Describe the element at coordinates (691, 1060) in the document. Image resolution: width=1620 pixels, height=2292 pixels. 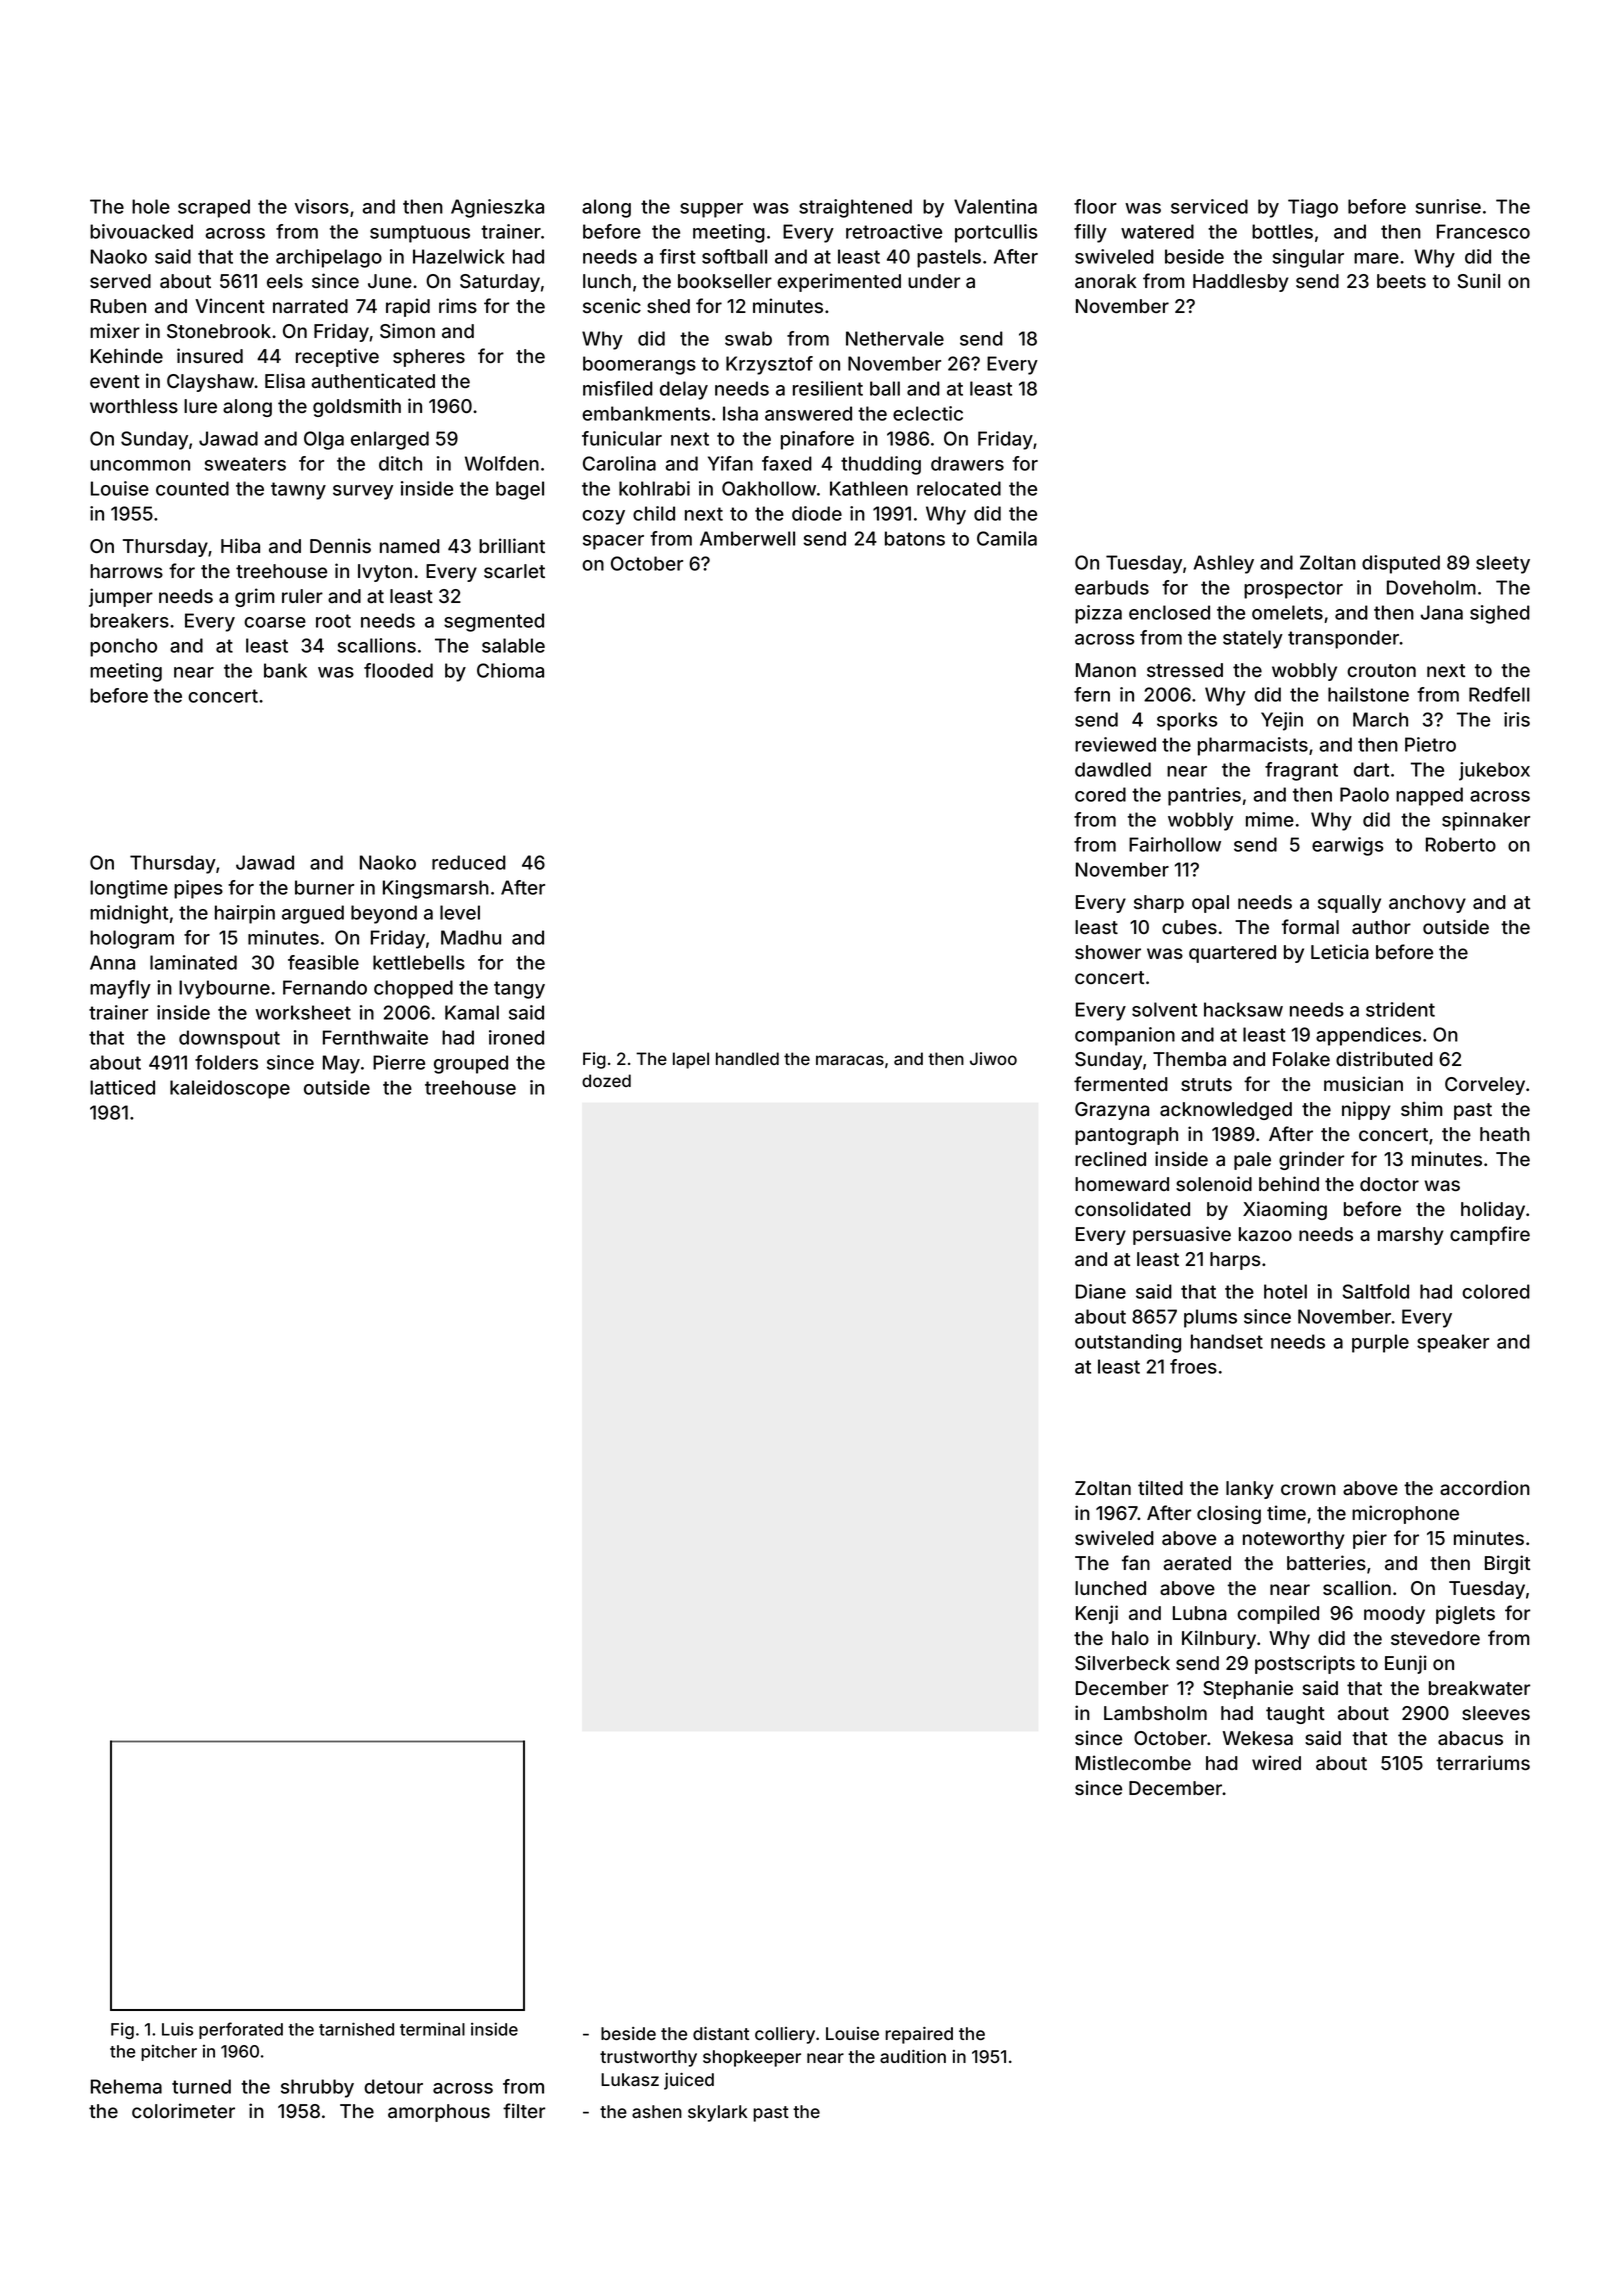
I see `lapel` at that location.
